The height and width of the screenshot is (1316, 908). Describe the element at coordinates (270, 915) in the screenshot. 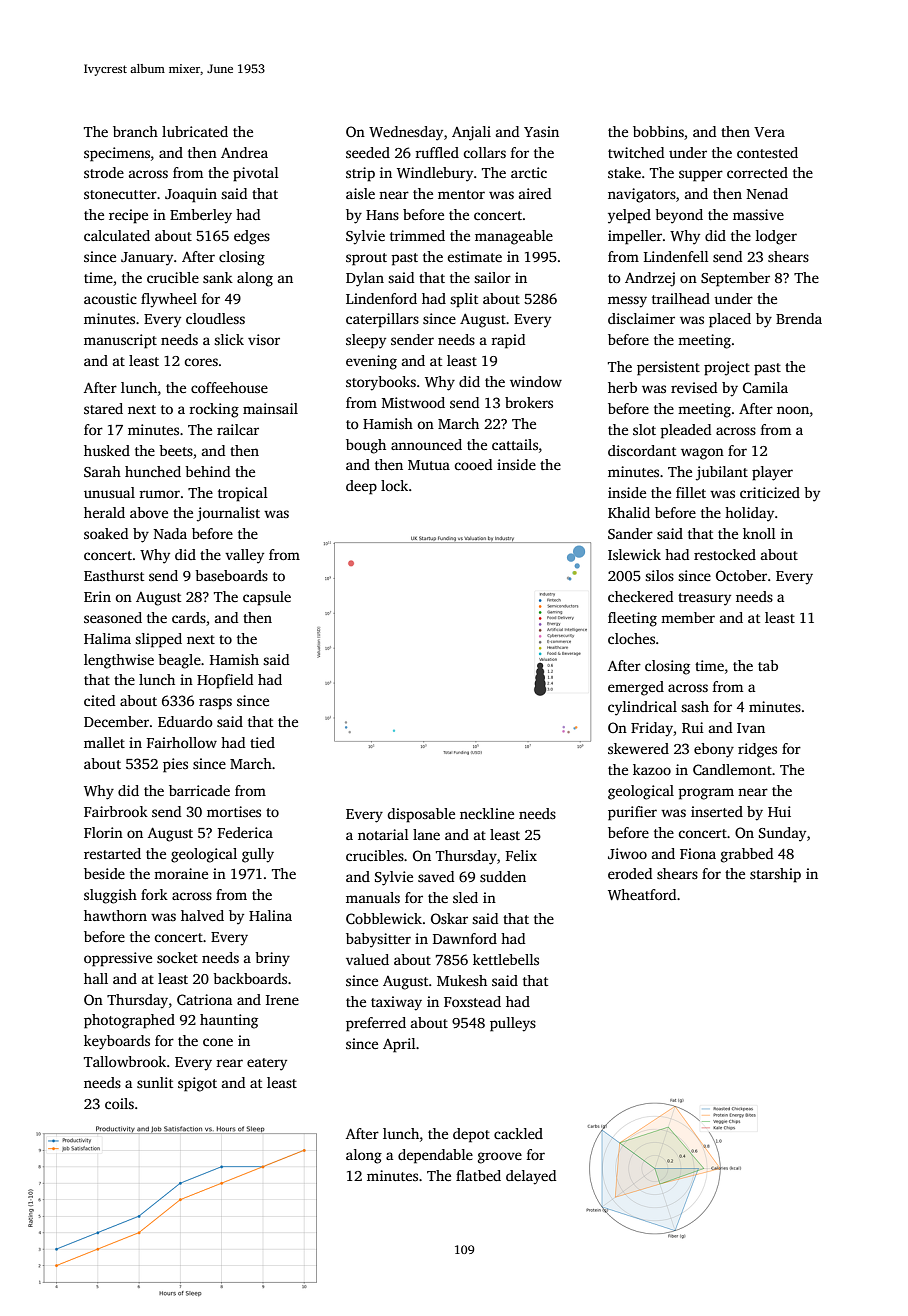

I see `Halina` at that location.
